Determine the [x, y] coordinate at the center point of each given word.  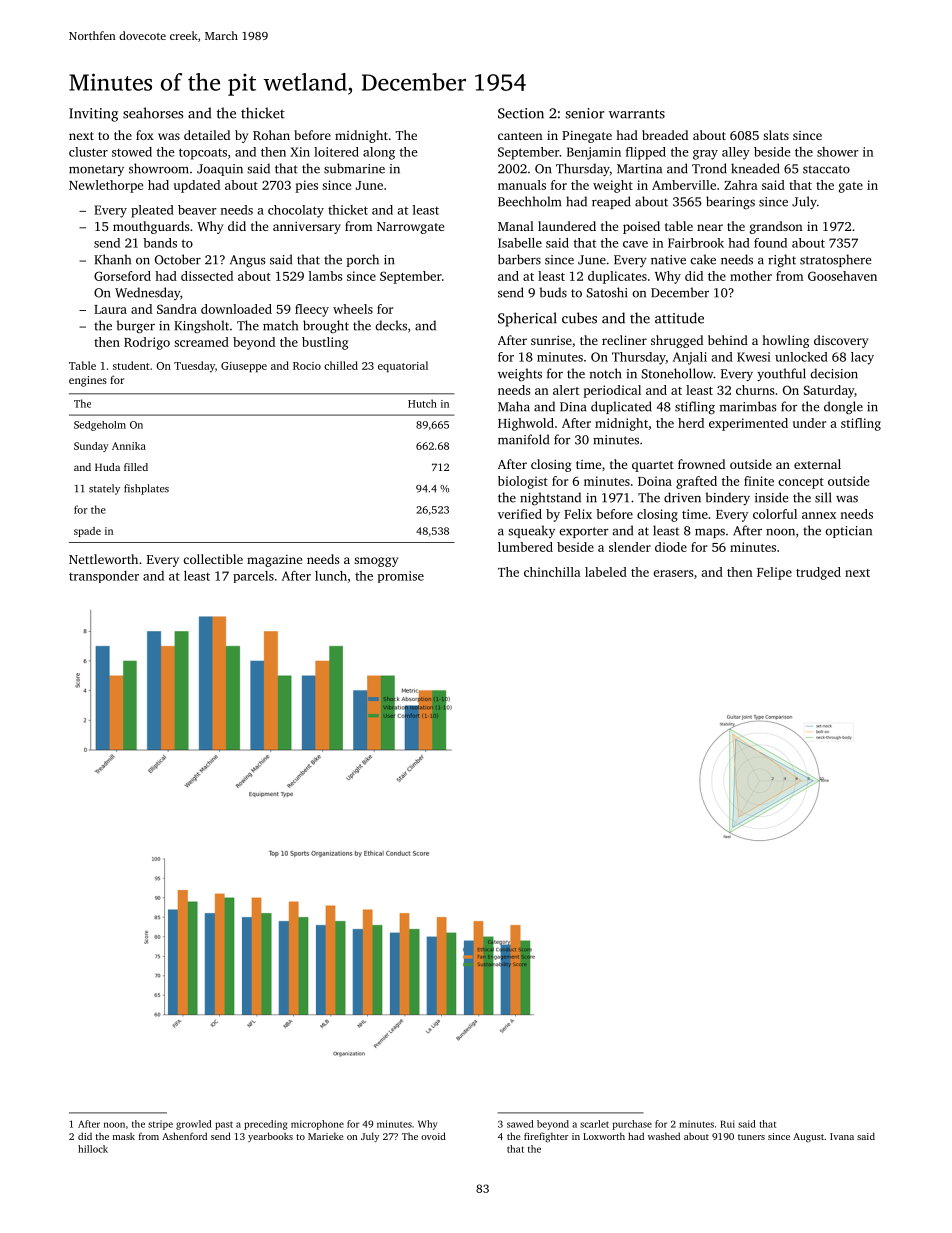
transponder [104, 577]
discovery [841, 341]
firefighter [546, 1137]
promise [401, 577]
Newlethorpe [106, 186]
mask [124, 1136]
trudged [818, 573]
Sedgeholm [100, 426]
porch [363, 260]
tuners [751, 1137]
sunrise [551, 340]
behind [728, 340]
